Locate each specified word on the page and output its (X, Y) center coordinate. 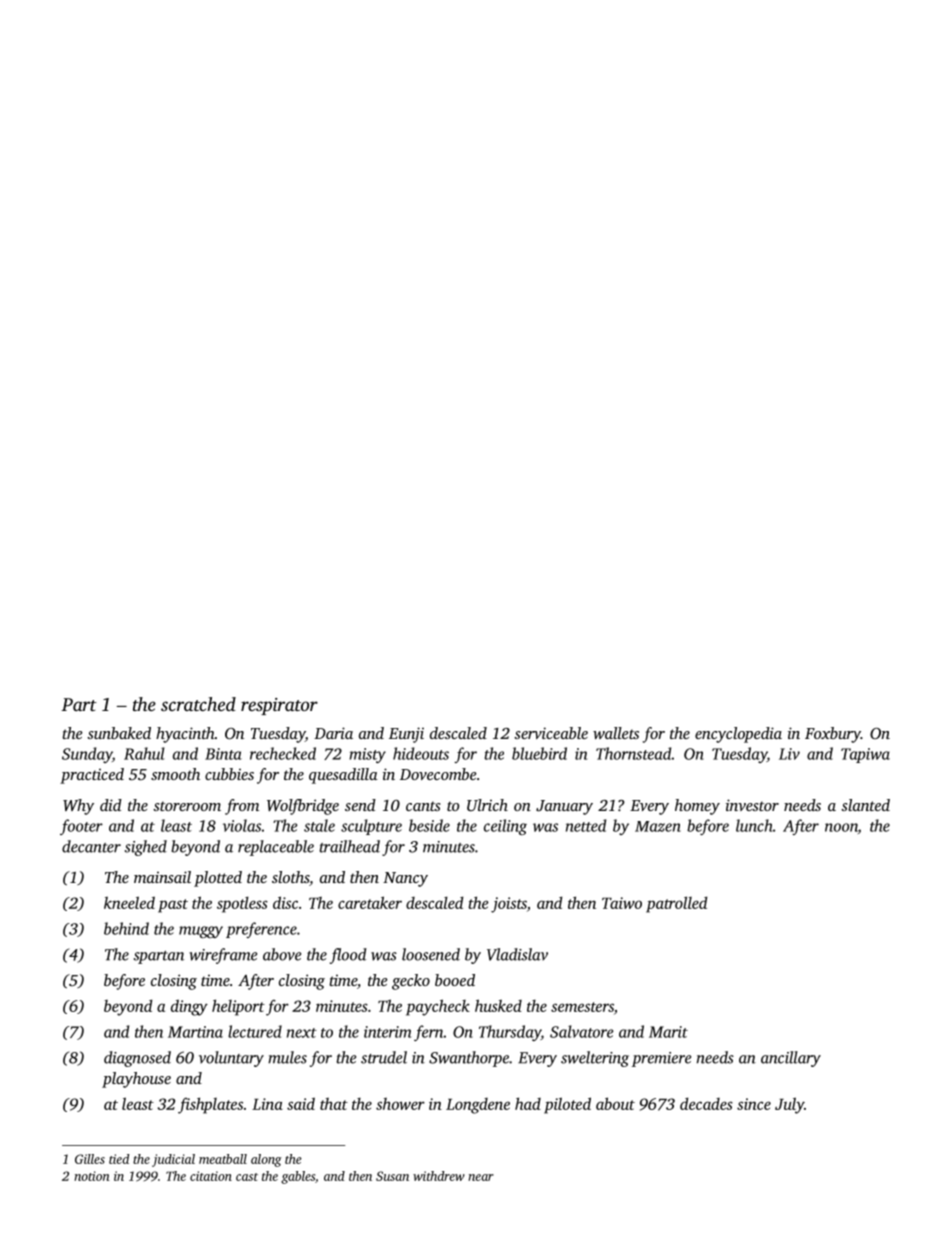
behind (126, 928)
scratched (198, 704)
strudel (384, 1057)
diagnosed (137, 1059)
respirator (279, 706)
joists (509, 905)
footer (81, 827)
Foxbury (833, 735)
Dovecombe (438, 774)
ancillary (791, 1059)
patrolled (676, 904)
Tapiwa (865, 755)
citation (211, 1176)
